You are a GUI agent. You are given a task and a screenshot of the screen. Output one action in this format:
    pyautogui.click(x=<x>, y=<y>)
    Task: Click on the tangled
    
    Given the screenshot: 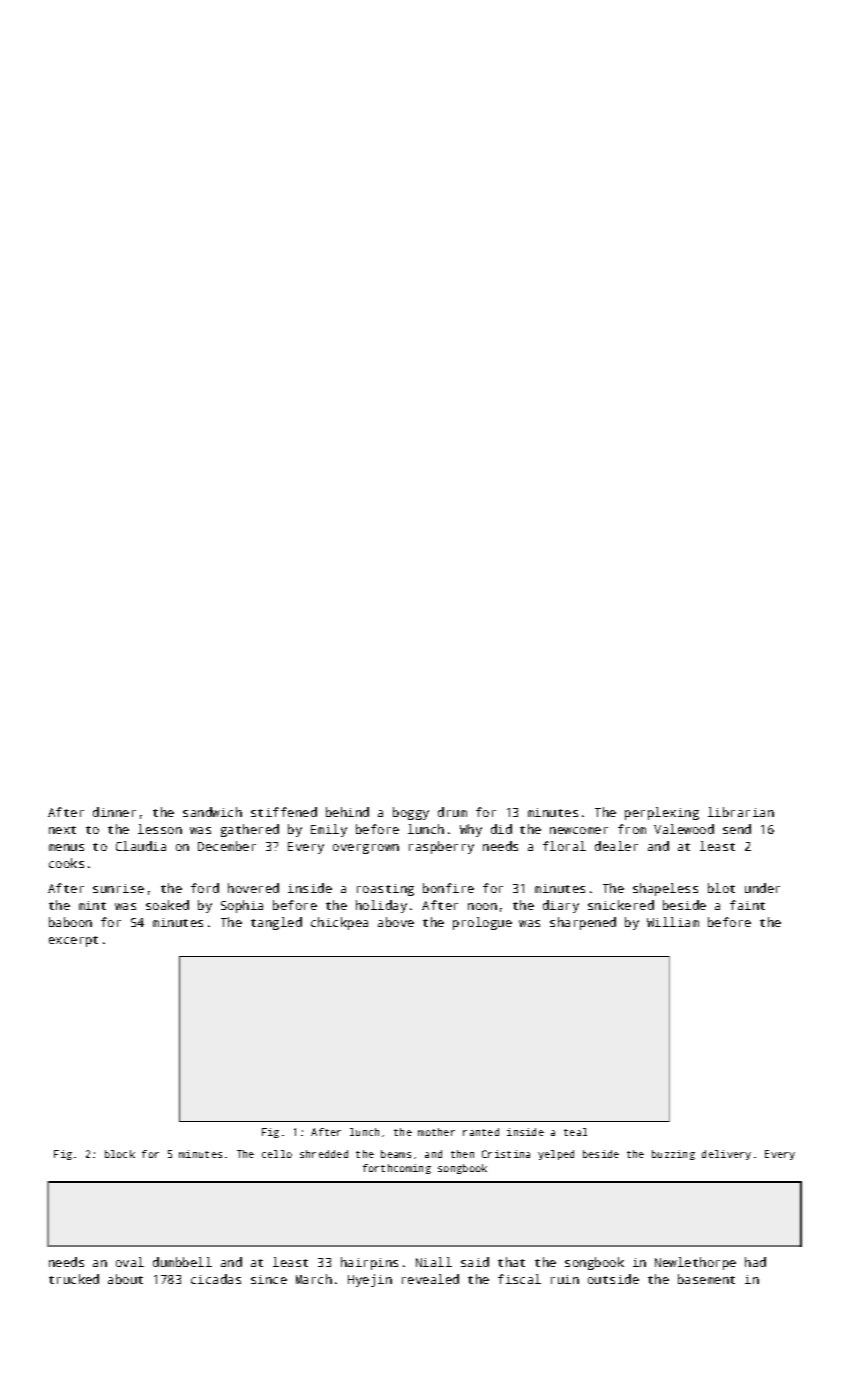 What is the action you would take?
    pyautogui.click(x=276, y=923)
